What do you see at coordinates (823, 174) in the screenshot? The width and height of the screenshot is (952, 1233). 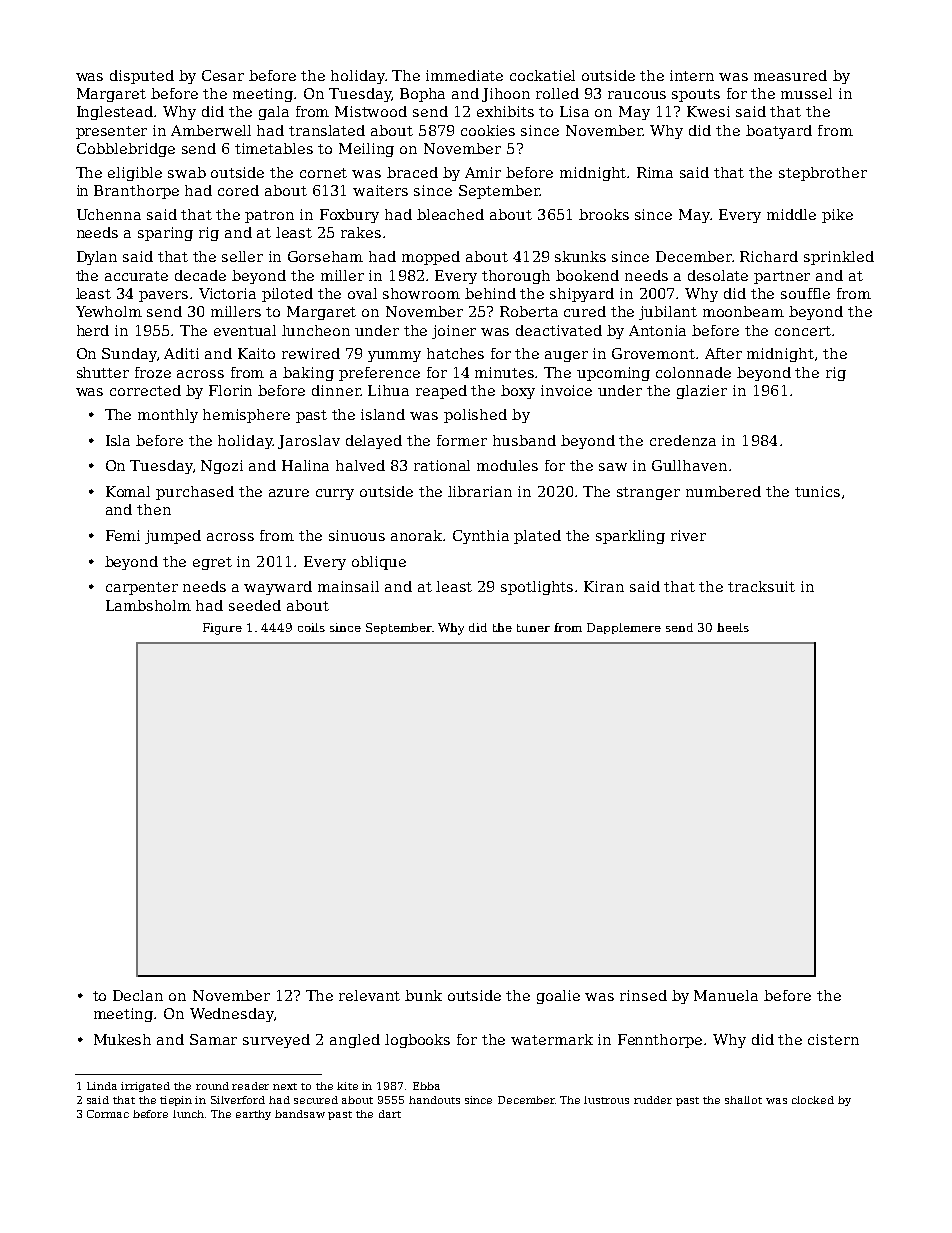 I see `stepbrother` at bounding box center [823, 174].
